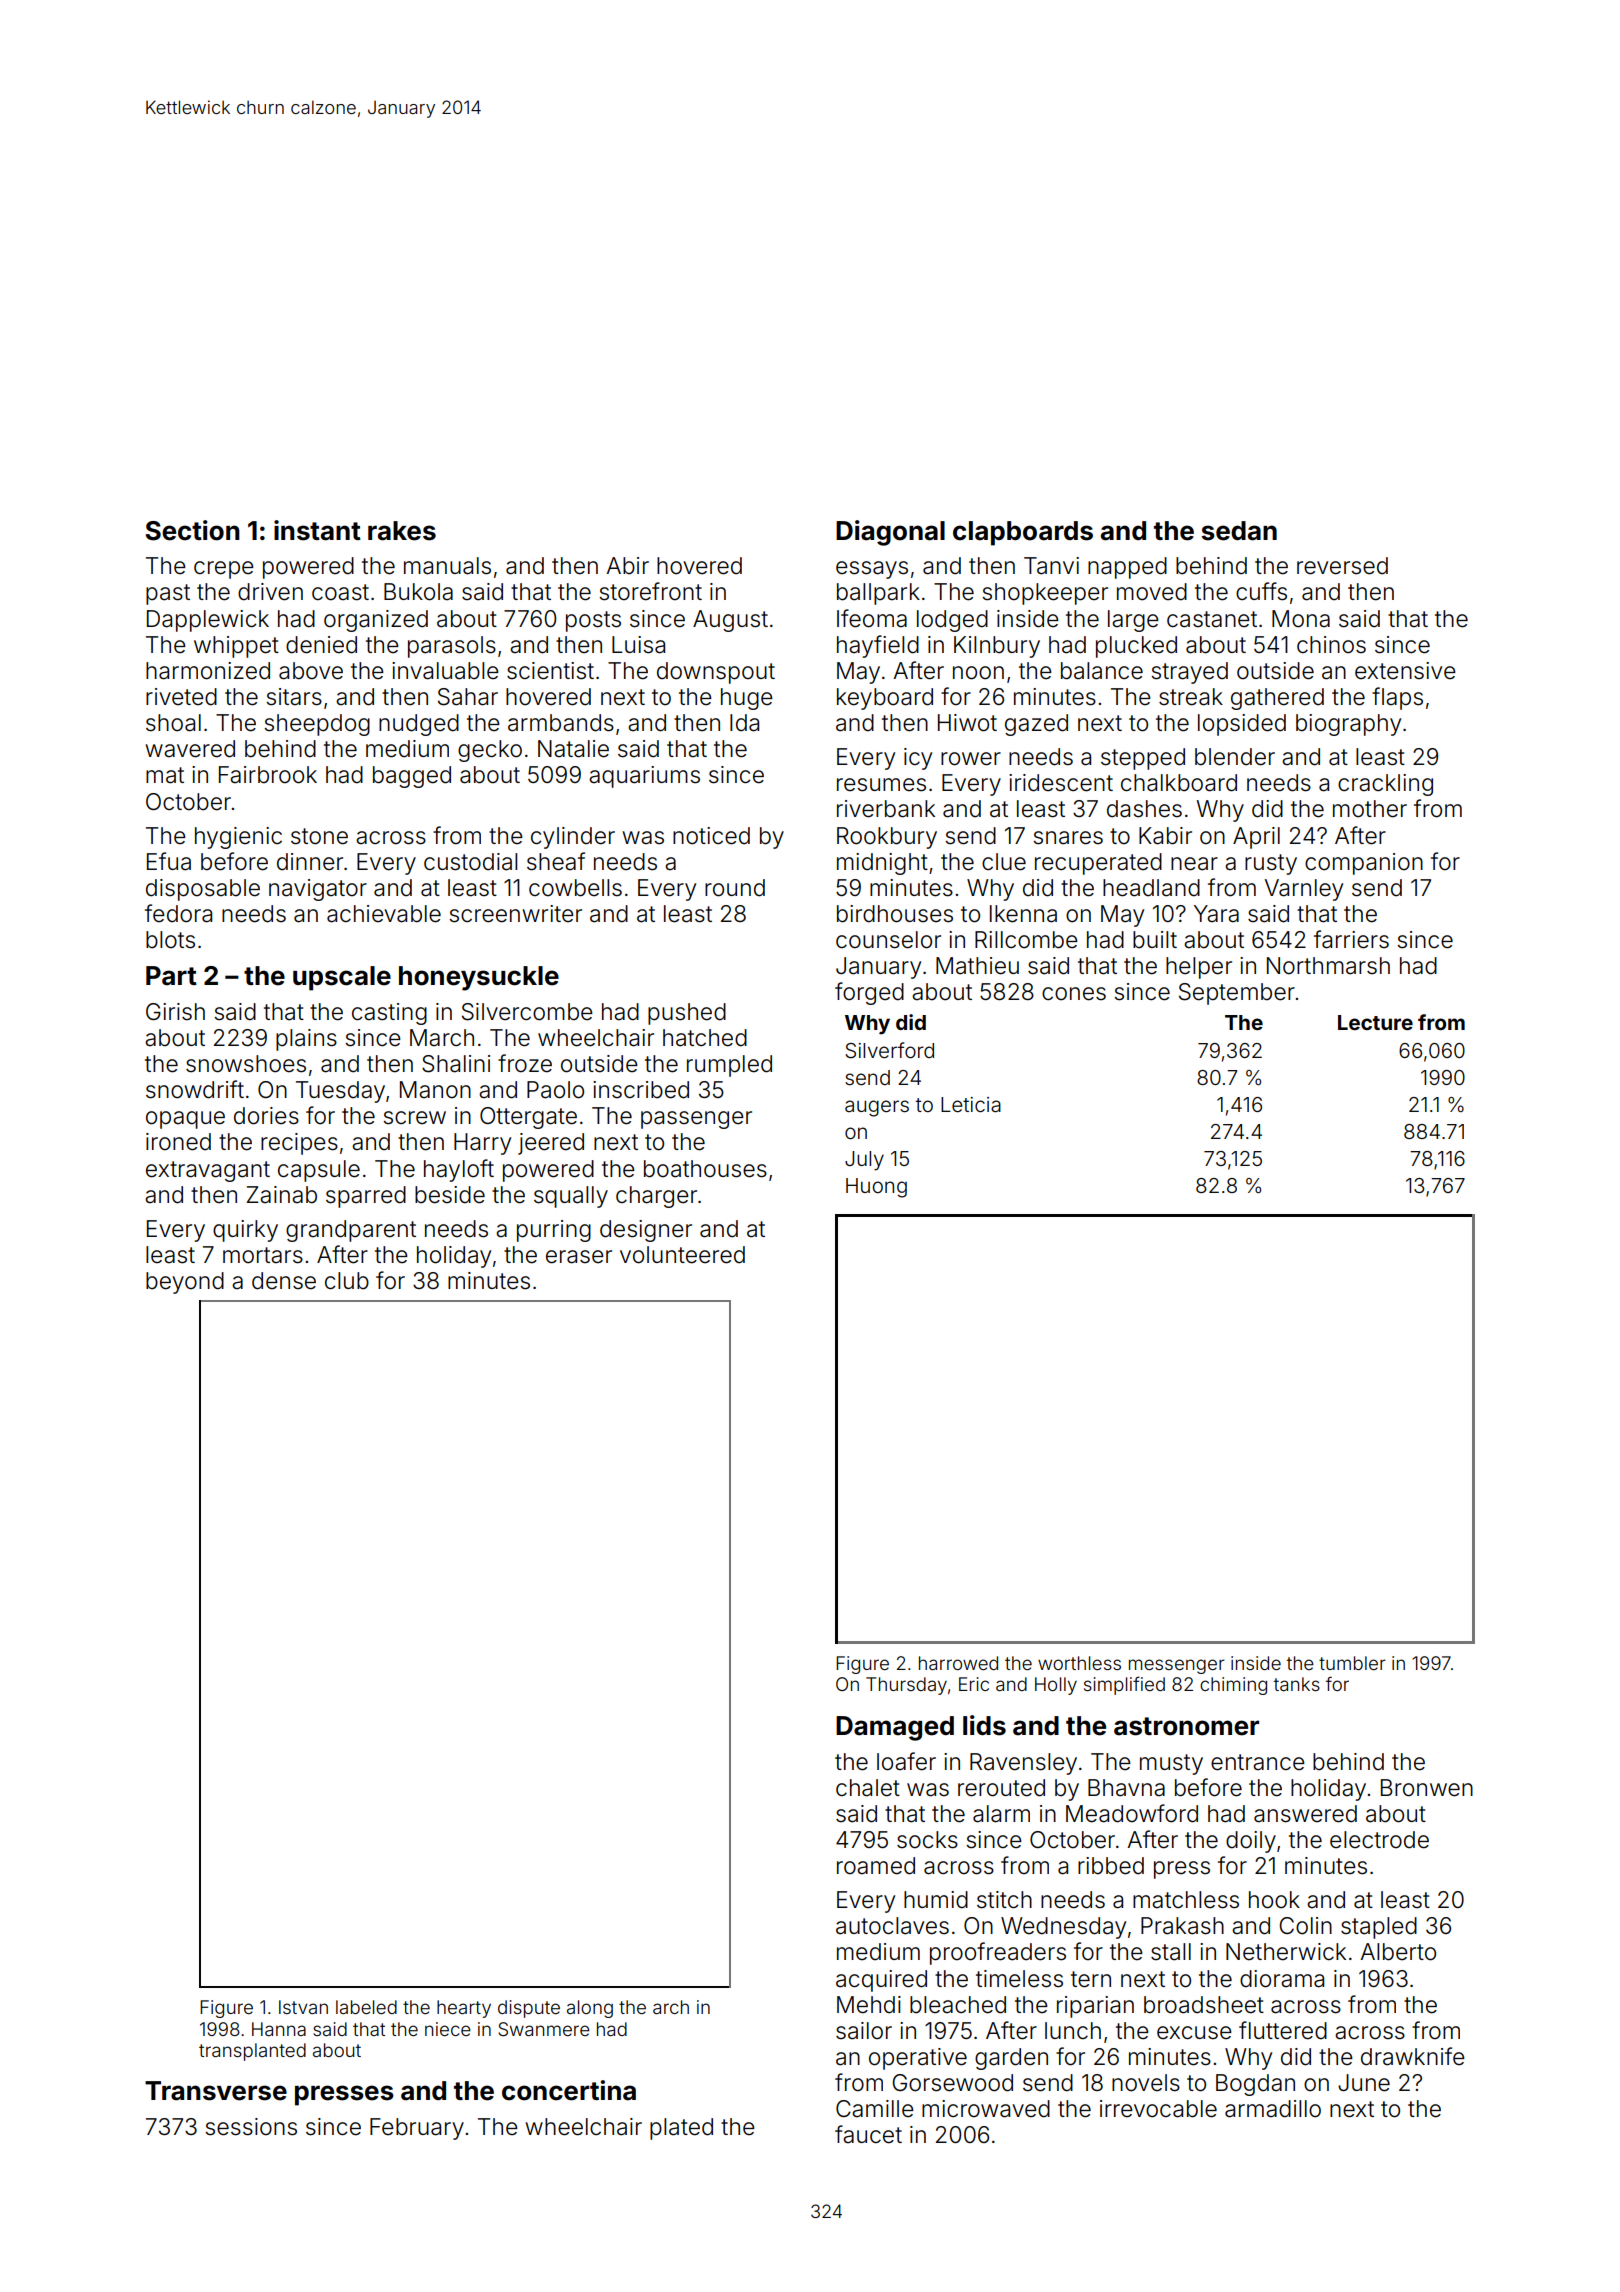 The width and height of the screenshot is (1620, 2292). I want to click on rakes, so click(402, 531).
